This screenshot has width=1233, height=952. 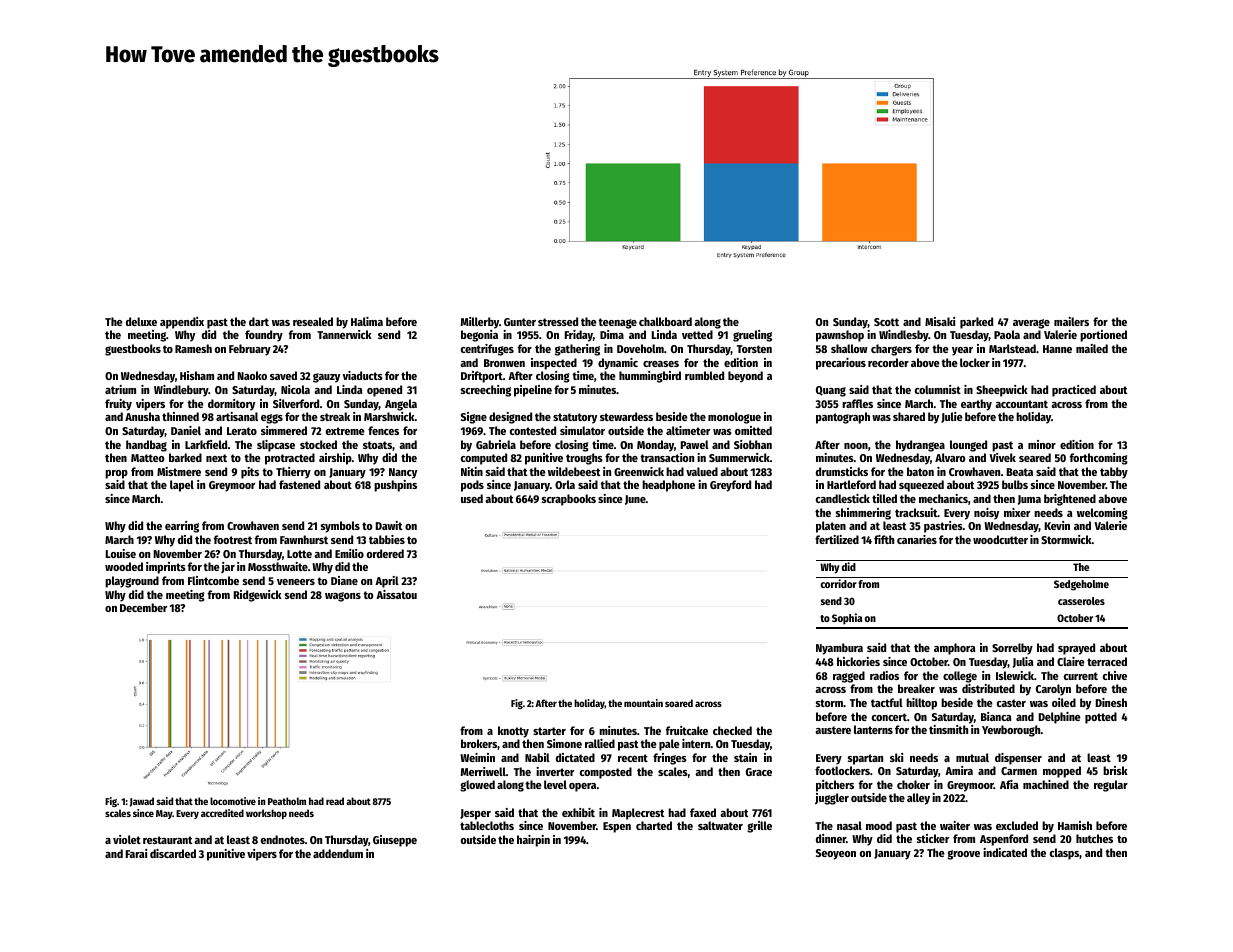 I want to click on discarded, so click(x=173, y=853).
